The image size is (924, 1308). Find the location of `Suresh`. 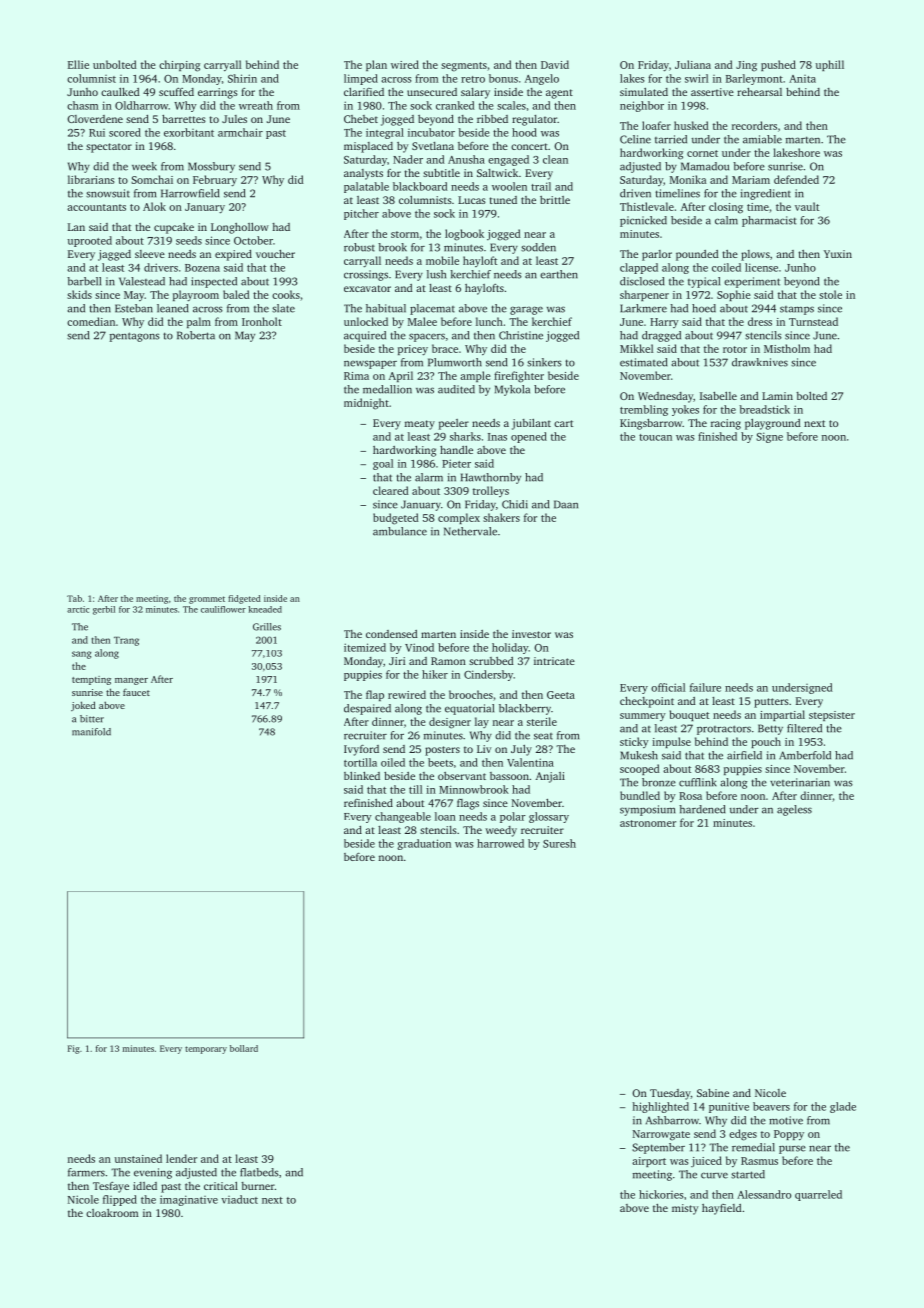

Suresh is located at coordinates (559, 843).
